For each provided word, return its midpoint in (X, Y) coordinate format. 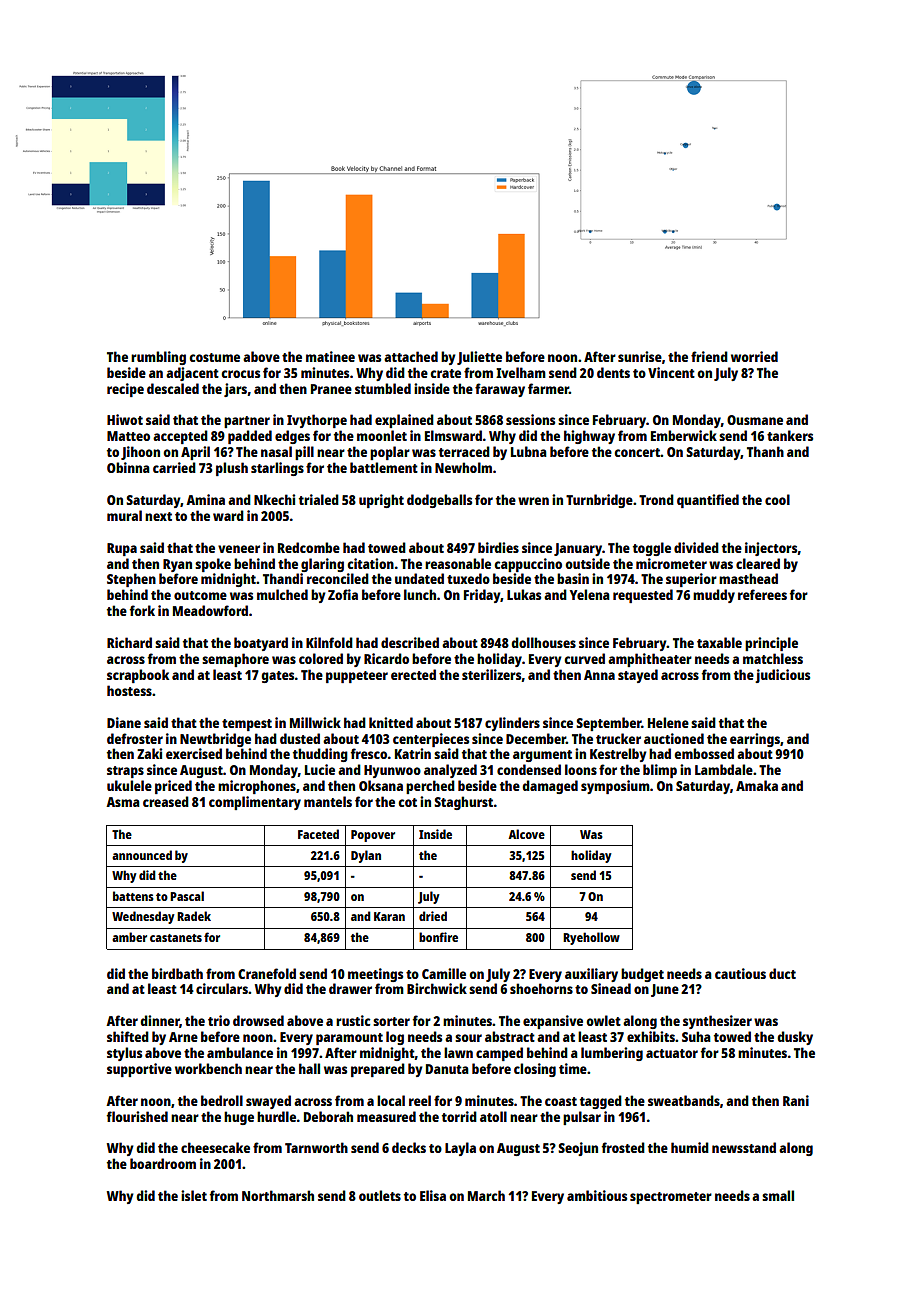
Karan (389, 916)
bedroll (222, 1100)
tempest (247, 725)
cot (407, 802)
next (158, 516)
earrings (755, 740)
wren (533, 501)
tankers (790, 435)
